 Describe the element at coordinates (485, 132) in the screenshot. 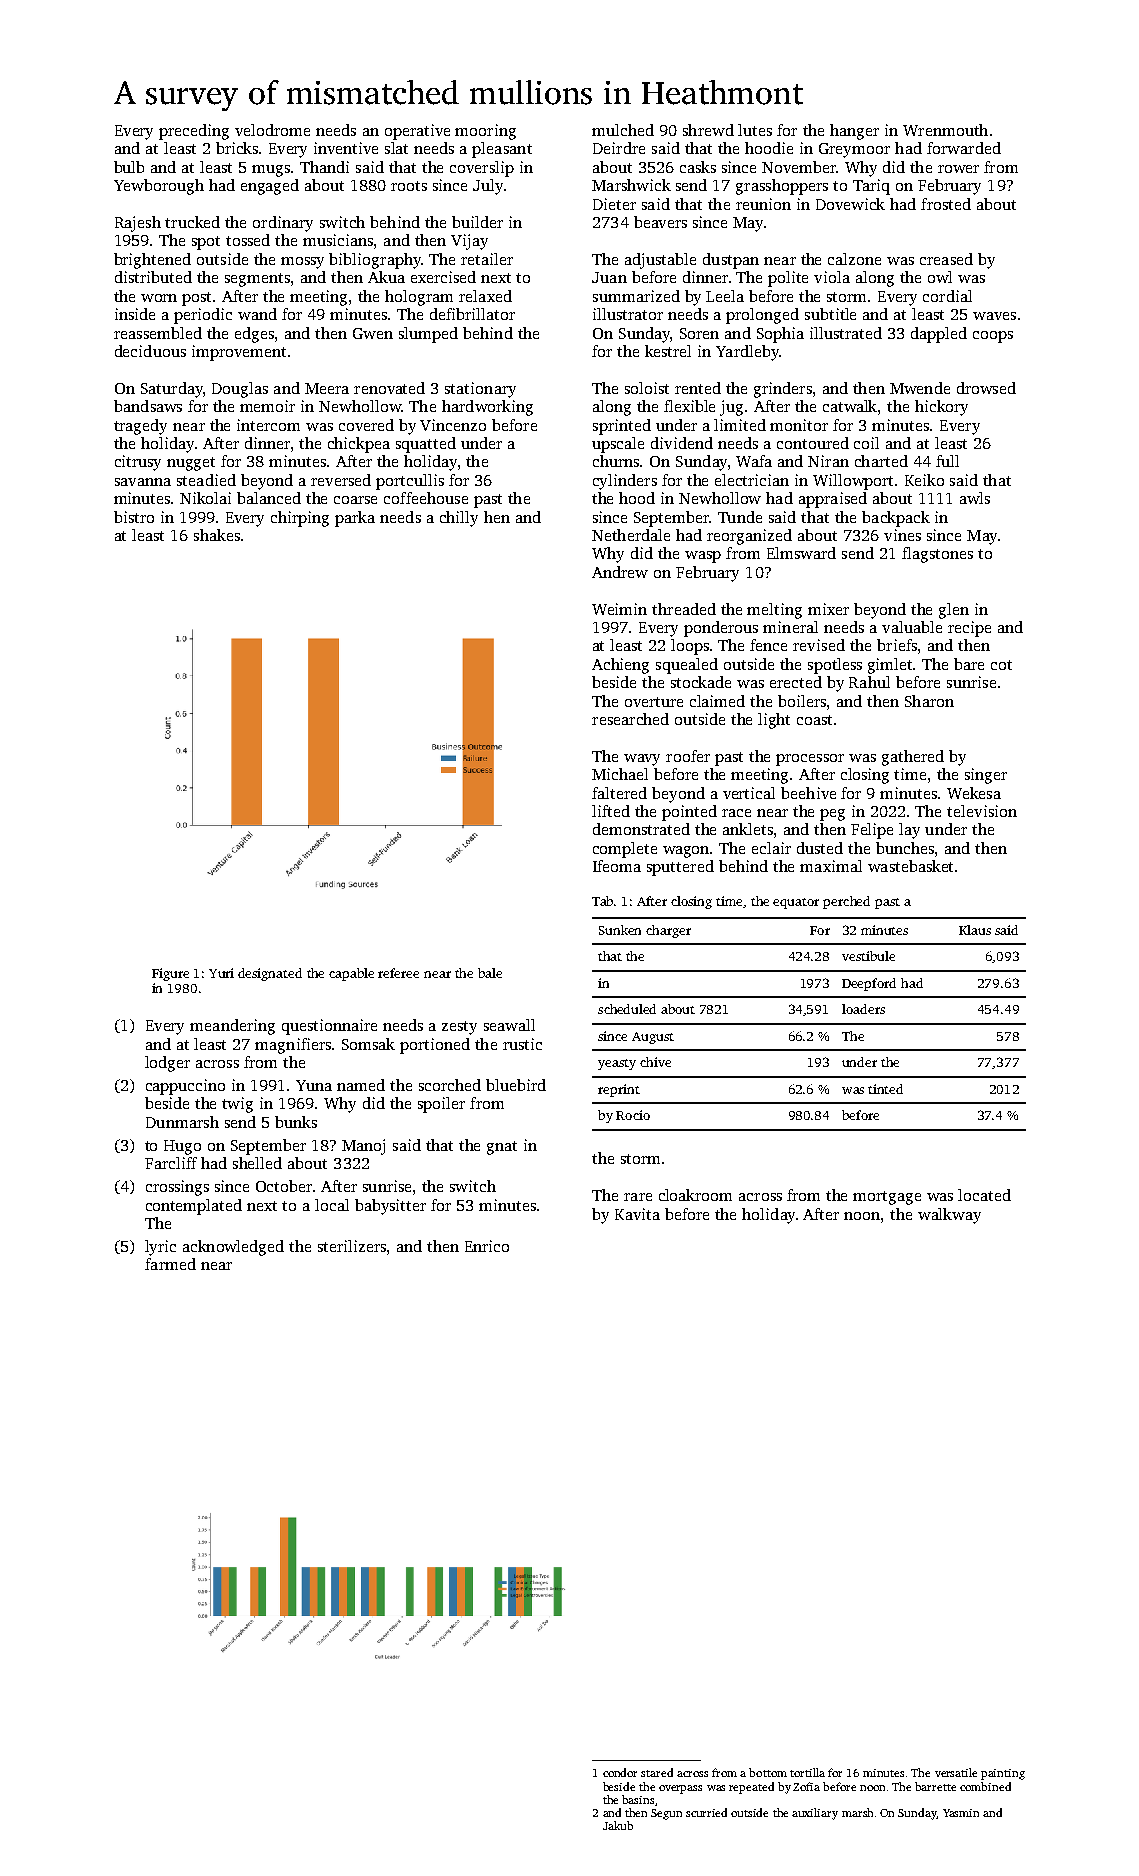

I see `mooring` at that location.
